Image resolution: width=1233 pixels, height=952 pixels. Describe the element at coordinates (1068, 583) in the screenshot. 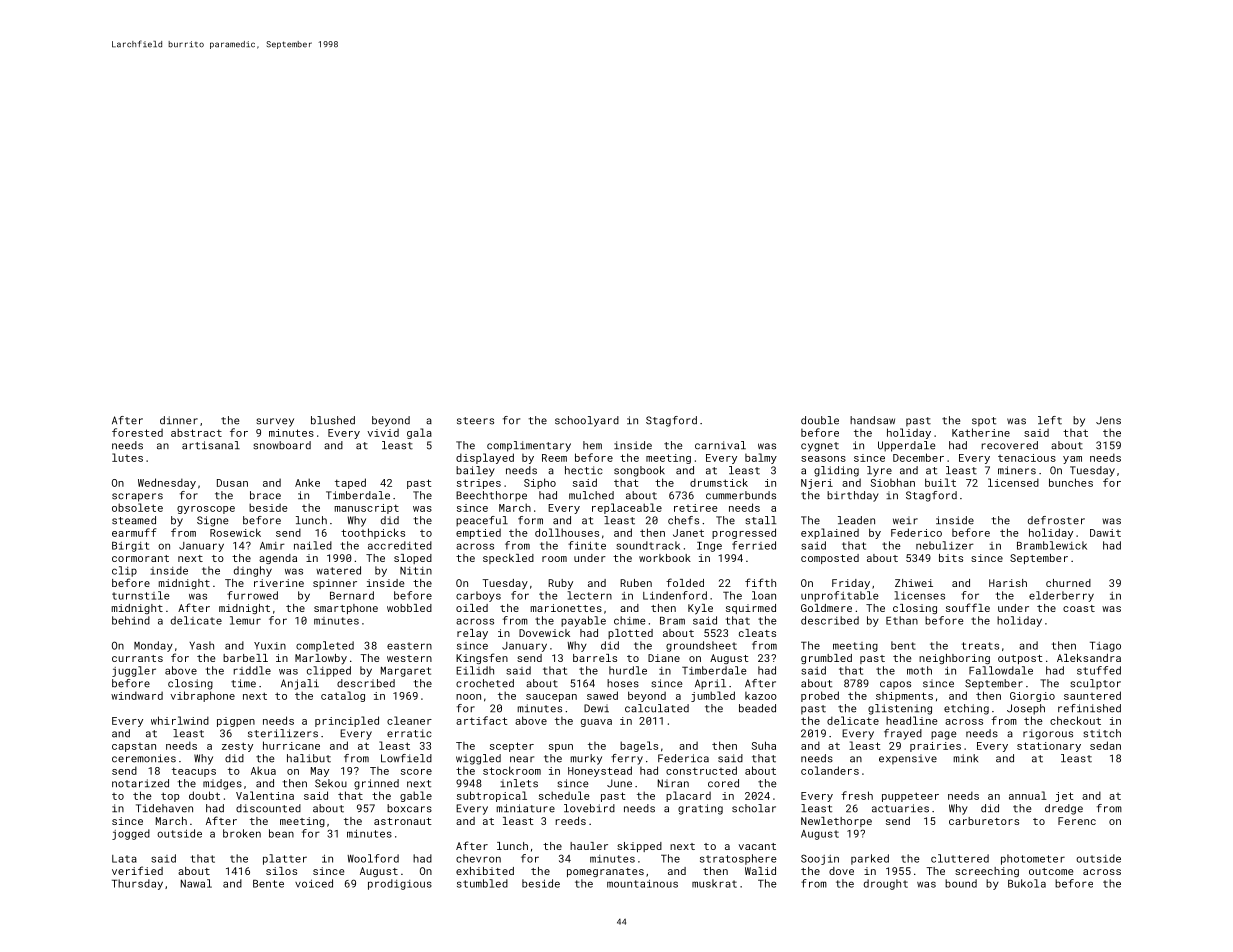

I see `churned` at that location.
